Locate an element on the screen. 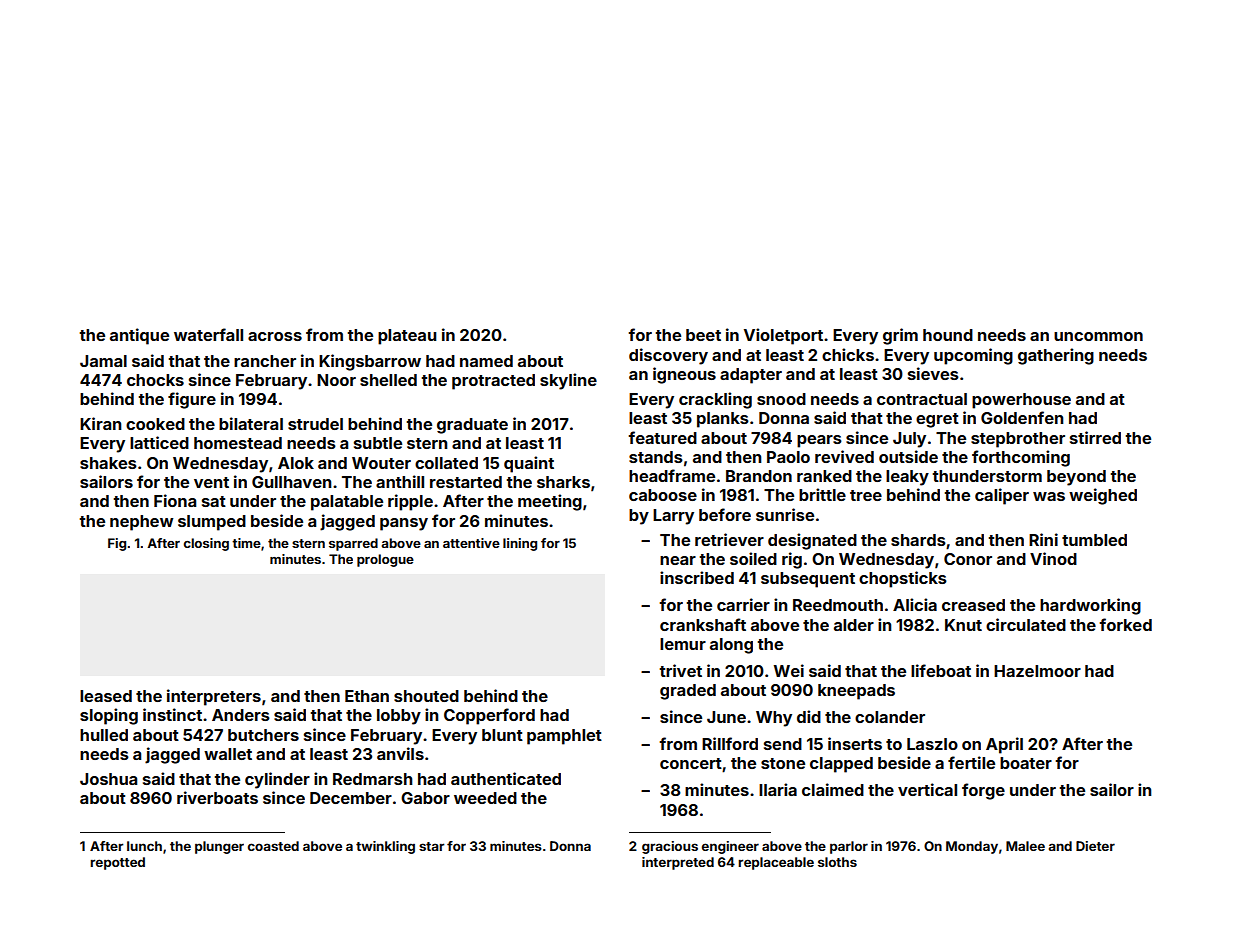 This screenshot has width=1233, height=952. hardworking is located at coordinates (1090, 606).
